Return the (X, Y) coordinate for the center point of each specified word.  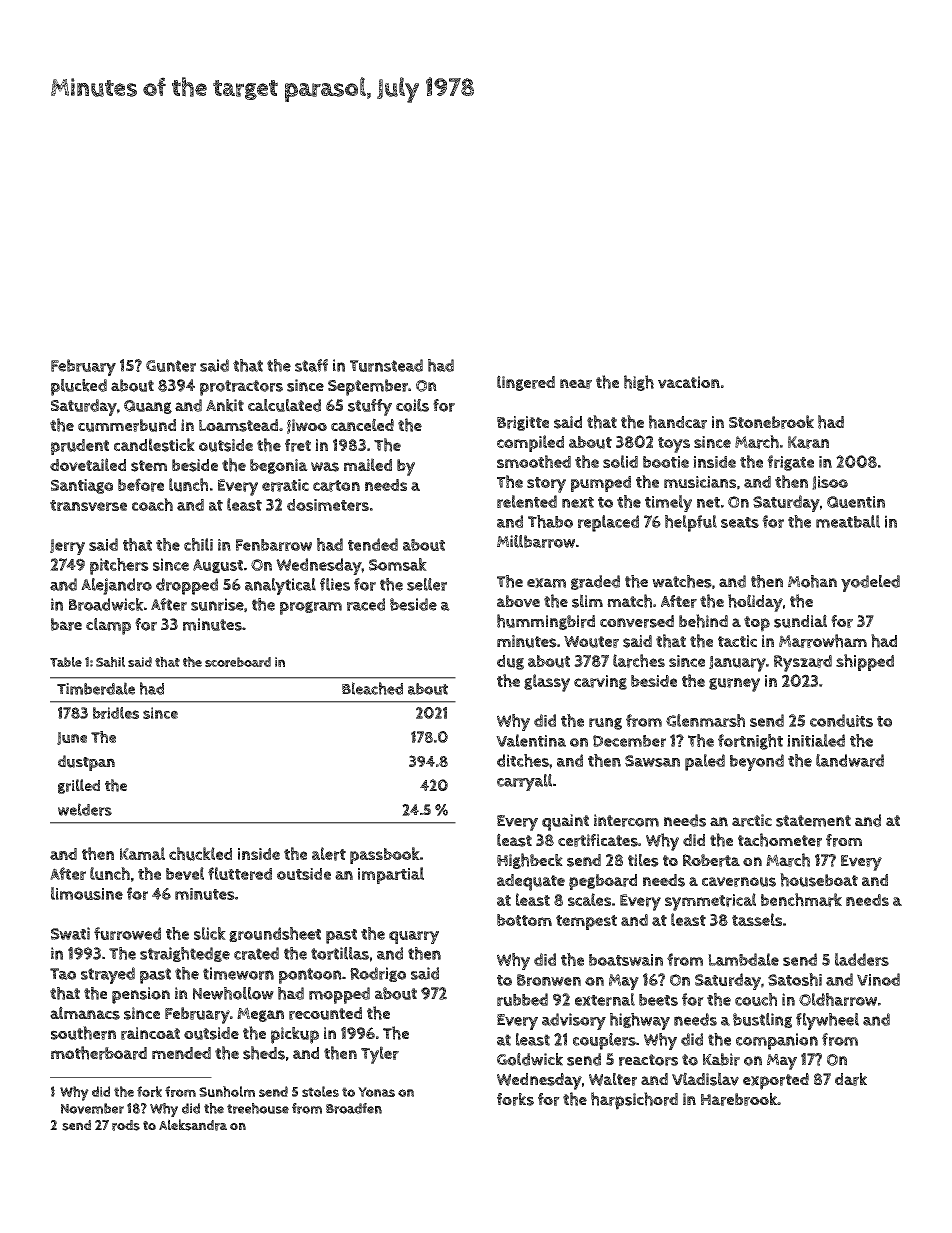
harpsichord (634, 1101)
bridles (116, 713)
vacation (689, 382)
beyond (757, 762)
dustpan (86, 763)
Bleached (372, 688)
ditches (523, 760)
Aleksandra (193, 1125)
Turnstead (386, 365)
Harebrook (739, 1099)
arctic (752, 820)
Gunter (171, 366)
